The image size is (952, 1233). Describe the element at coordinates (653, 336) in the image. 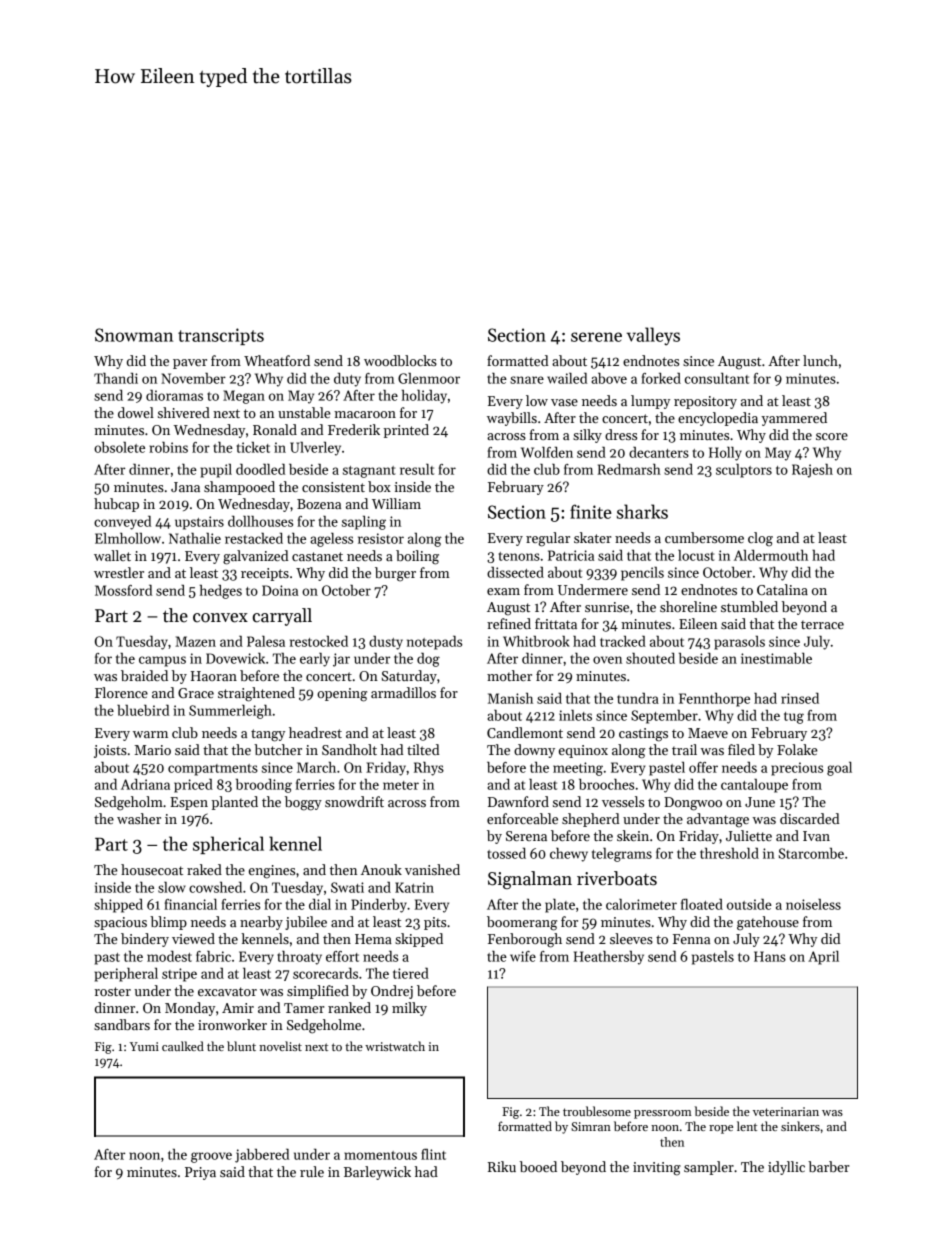

I see `valleys` at that location.
